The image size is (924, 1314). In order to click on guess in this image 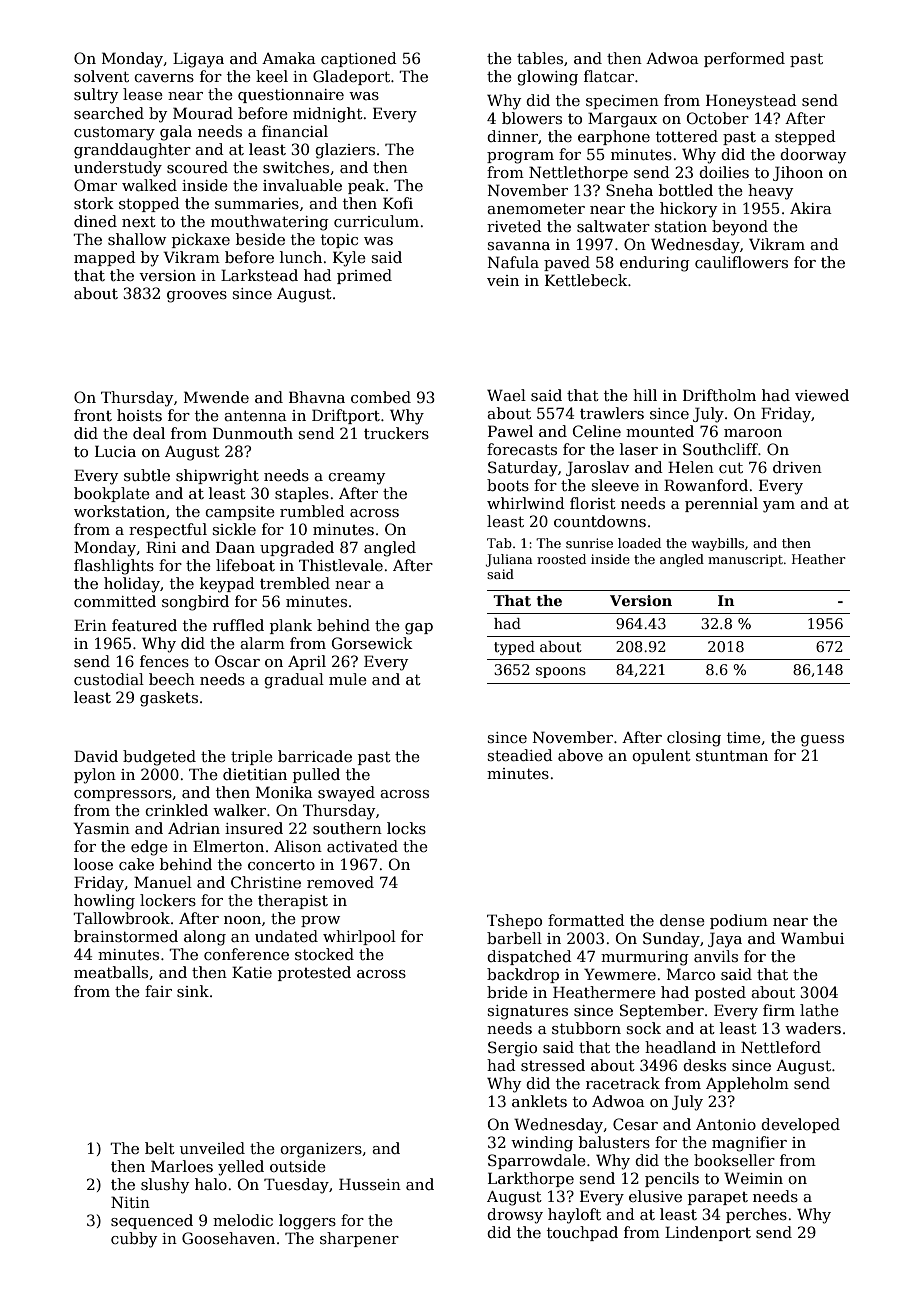, I will do `click(822, 741)`.
